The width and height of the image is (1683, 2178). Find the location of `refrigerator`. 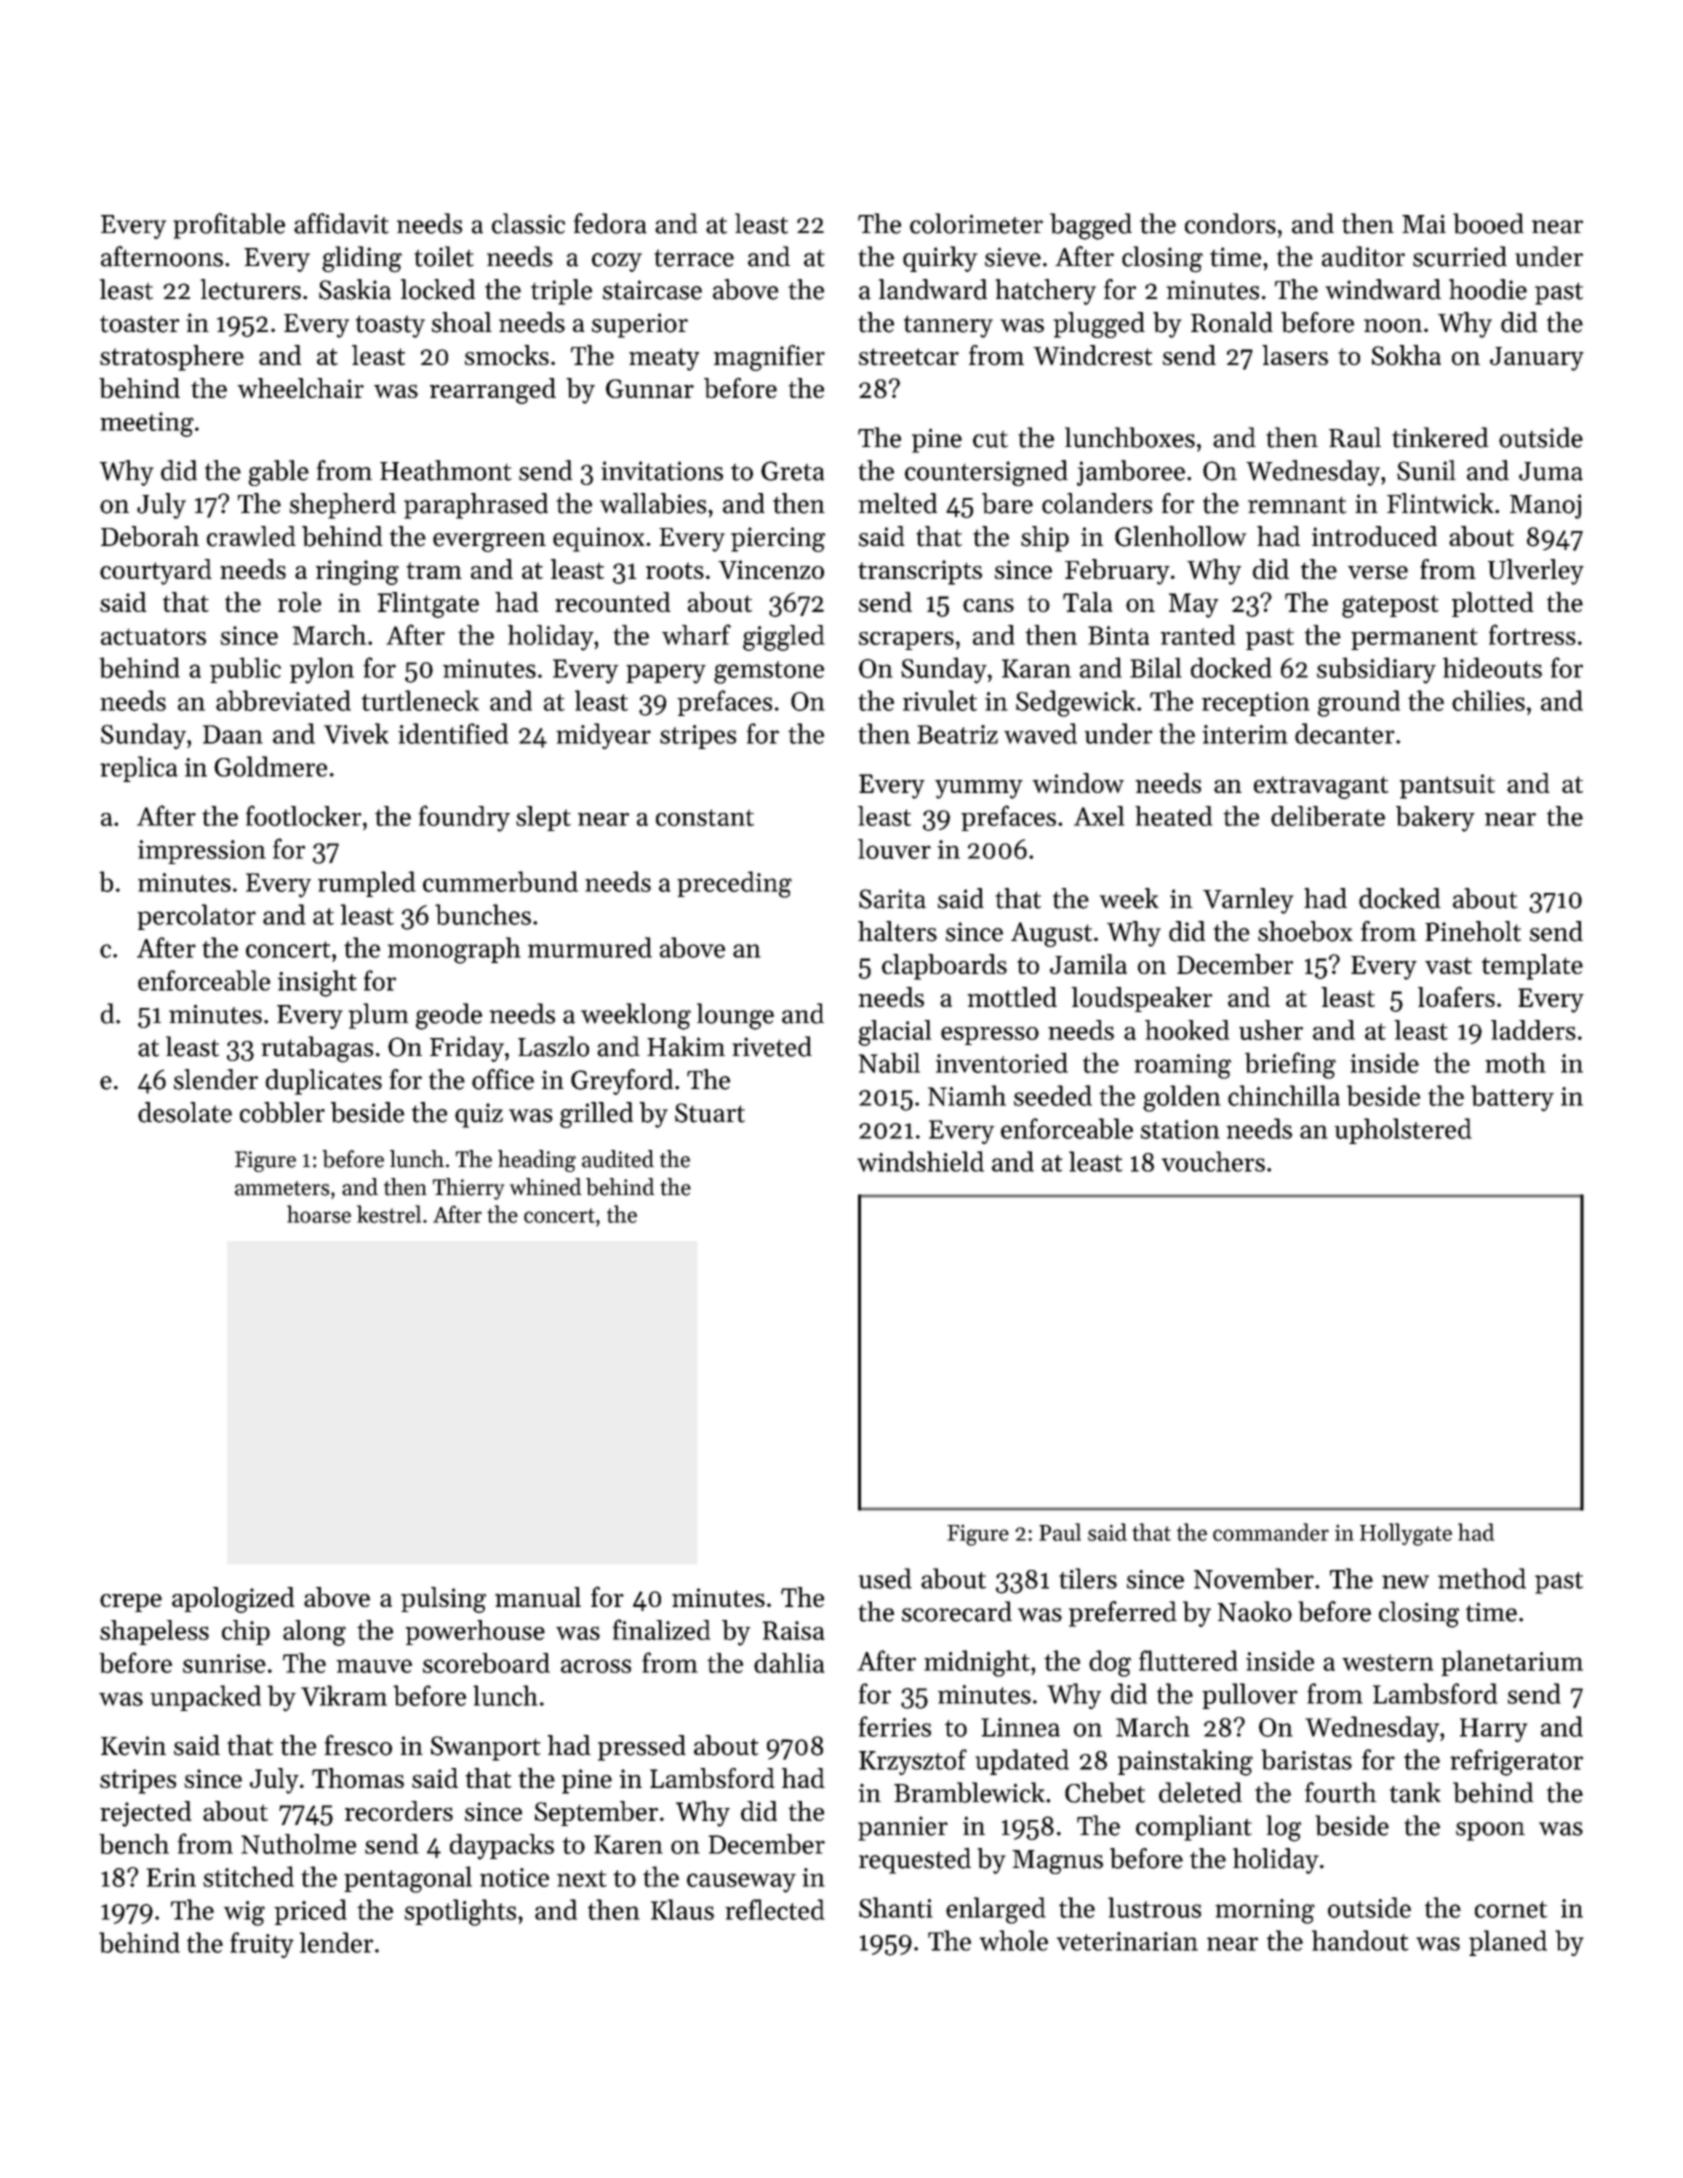

refrigerator is located at coordinates (1516, 1762).
